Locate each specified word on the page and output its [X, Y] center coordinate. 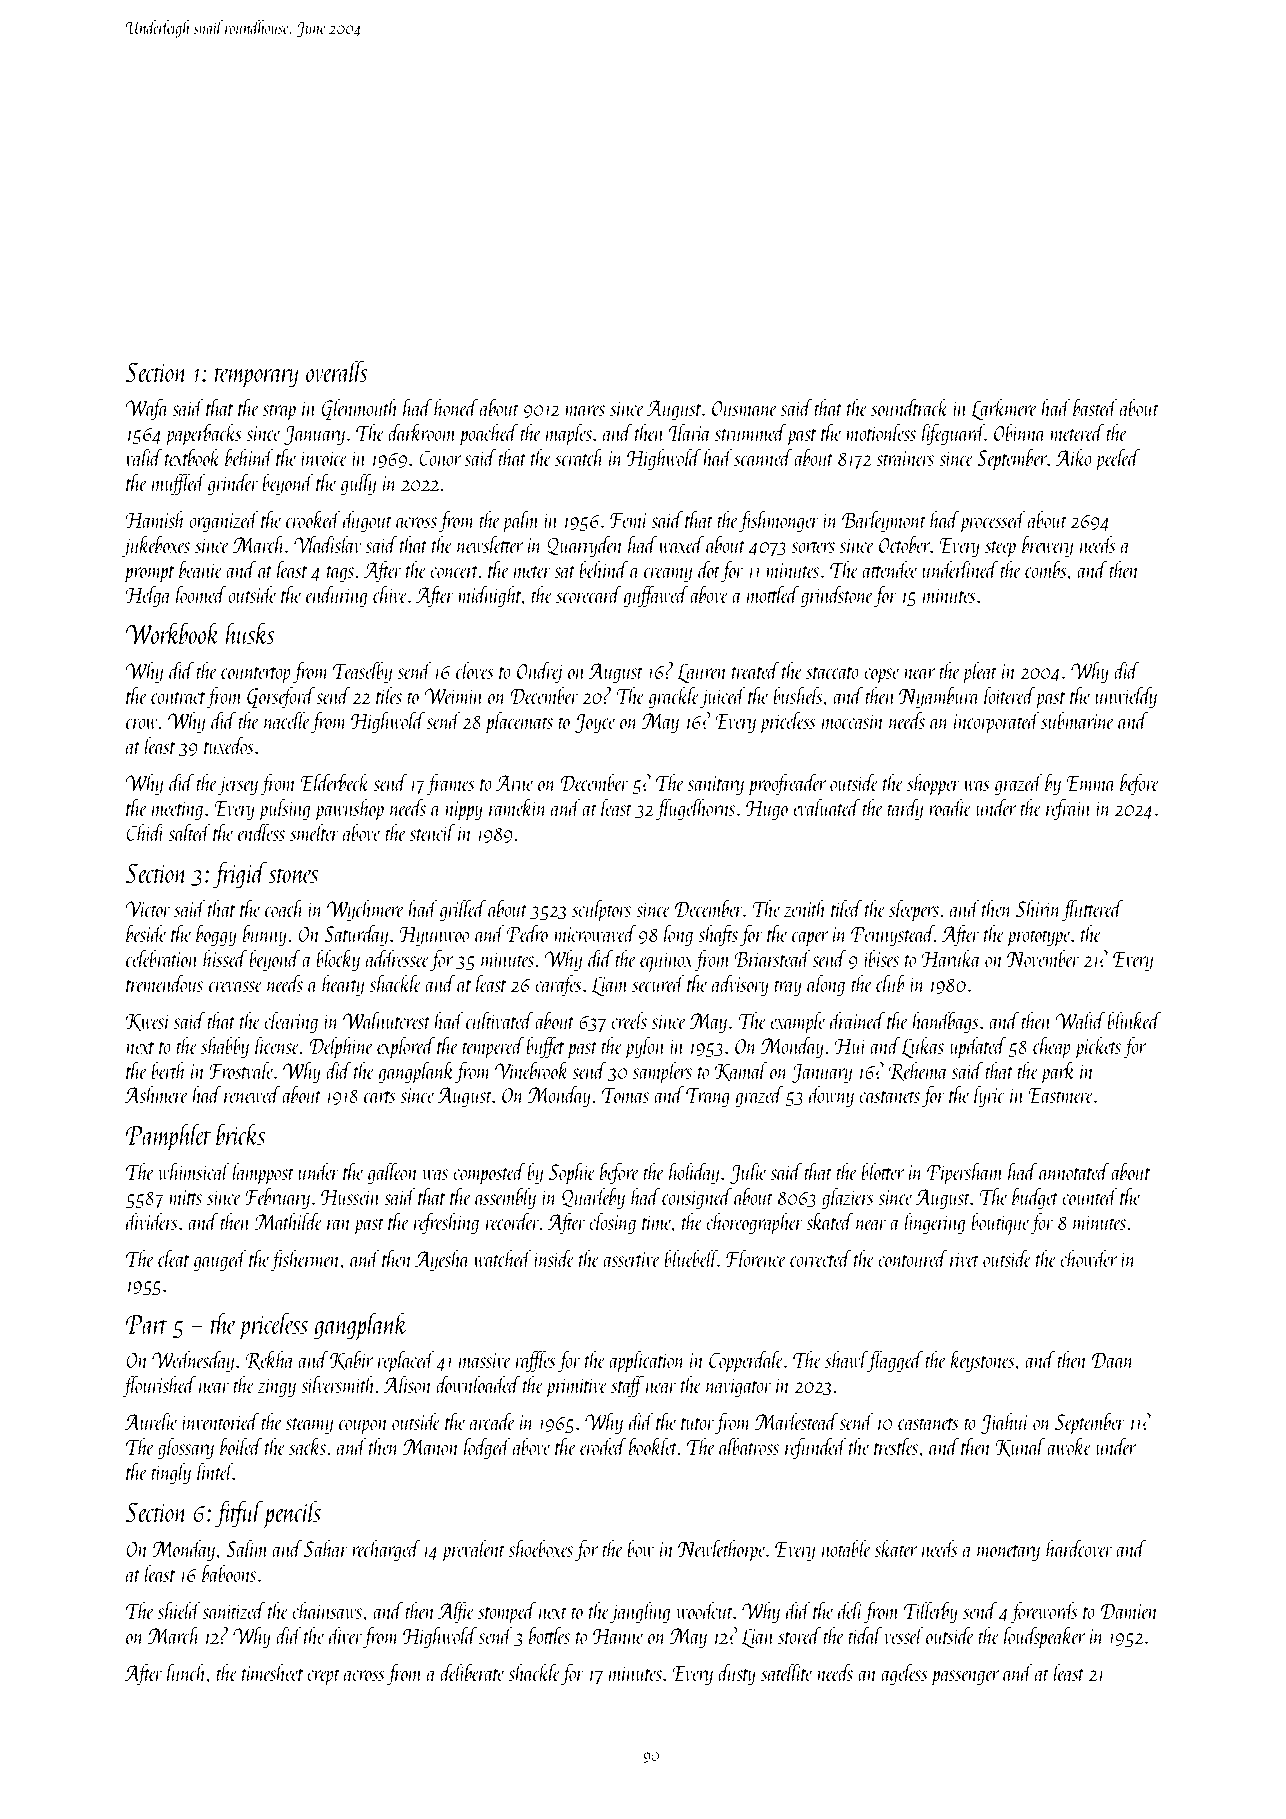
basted [1095, 407]
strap [279, 412]
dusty [737, 1674]
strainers [905, 458]
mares [585, 410]
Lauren [702, 673]
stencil [432, 832]
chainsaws [327, 1610]
